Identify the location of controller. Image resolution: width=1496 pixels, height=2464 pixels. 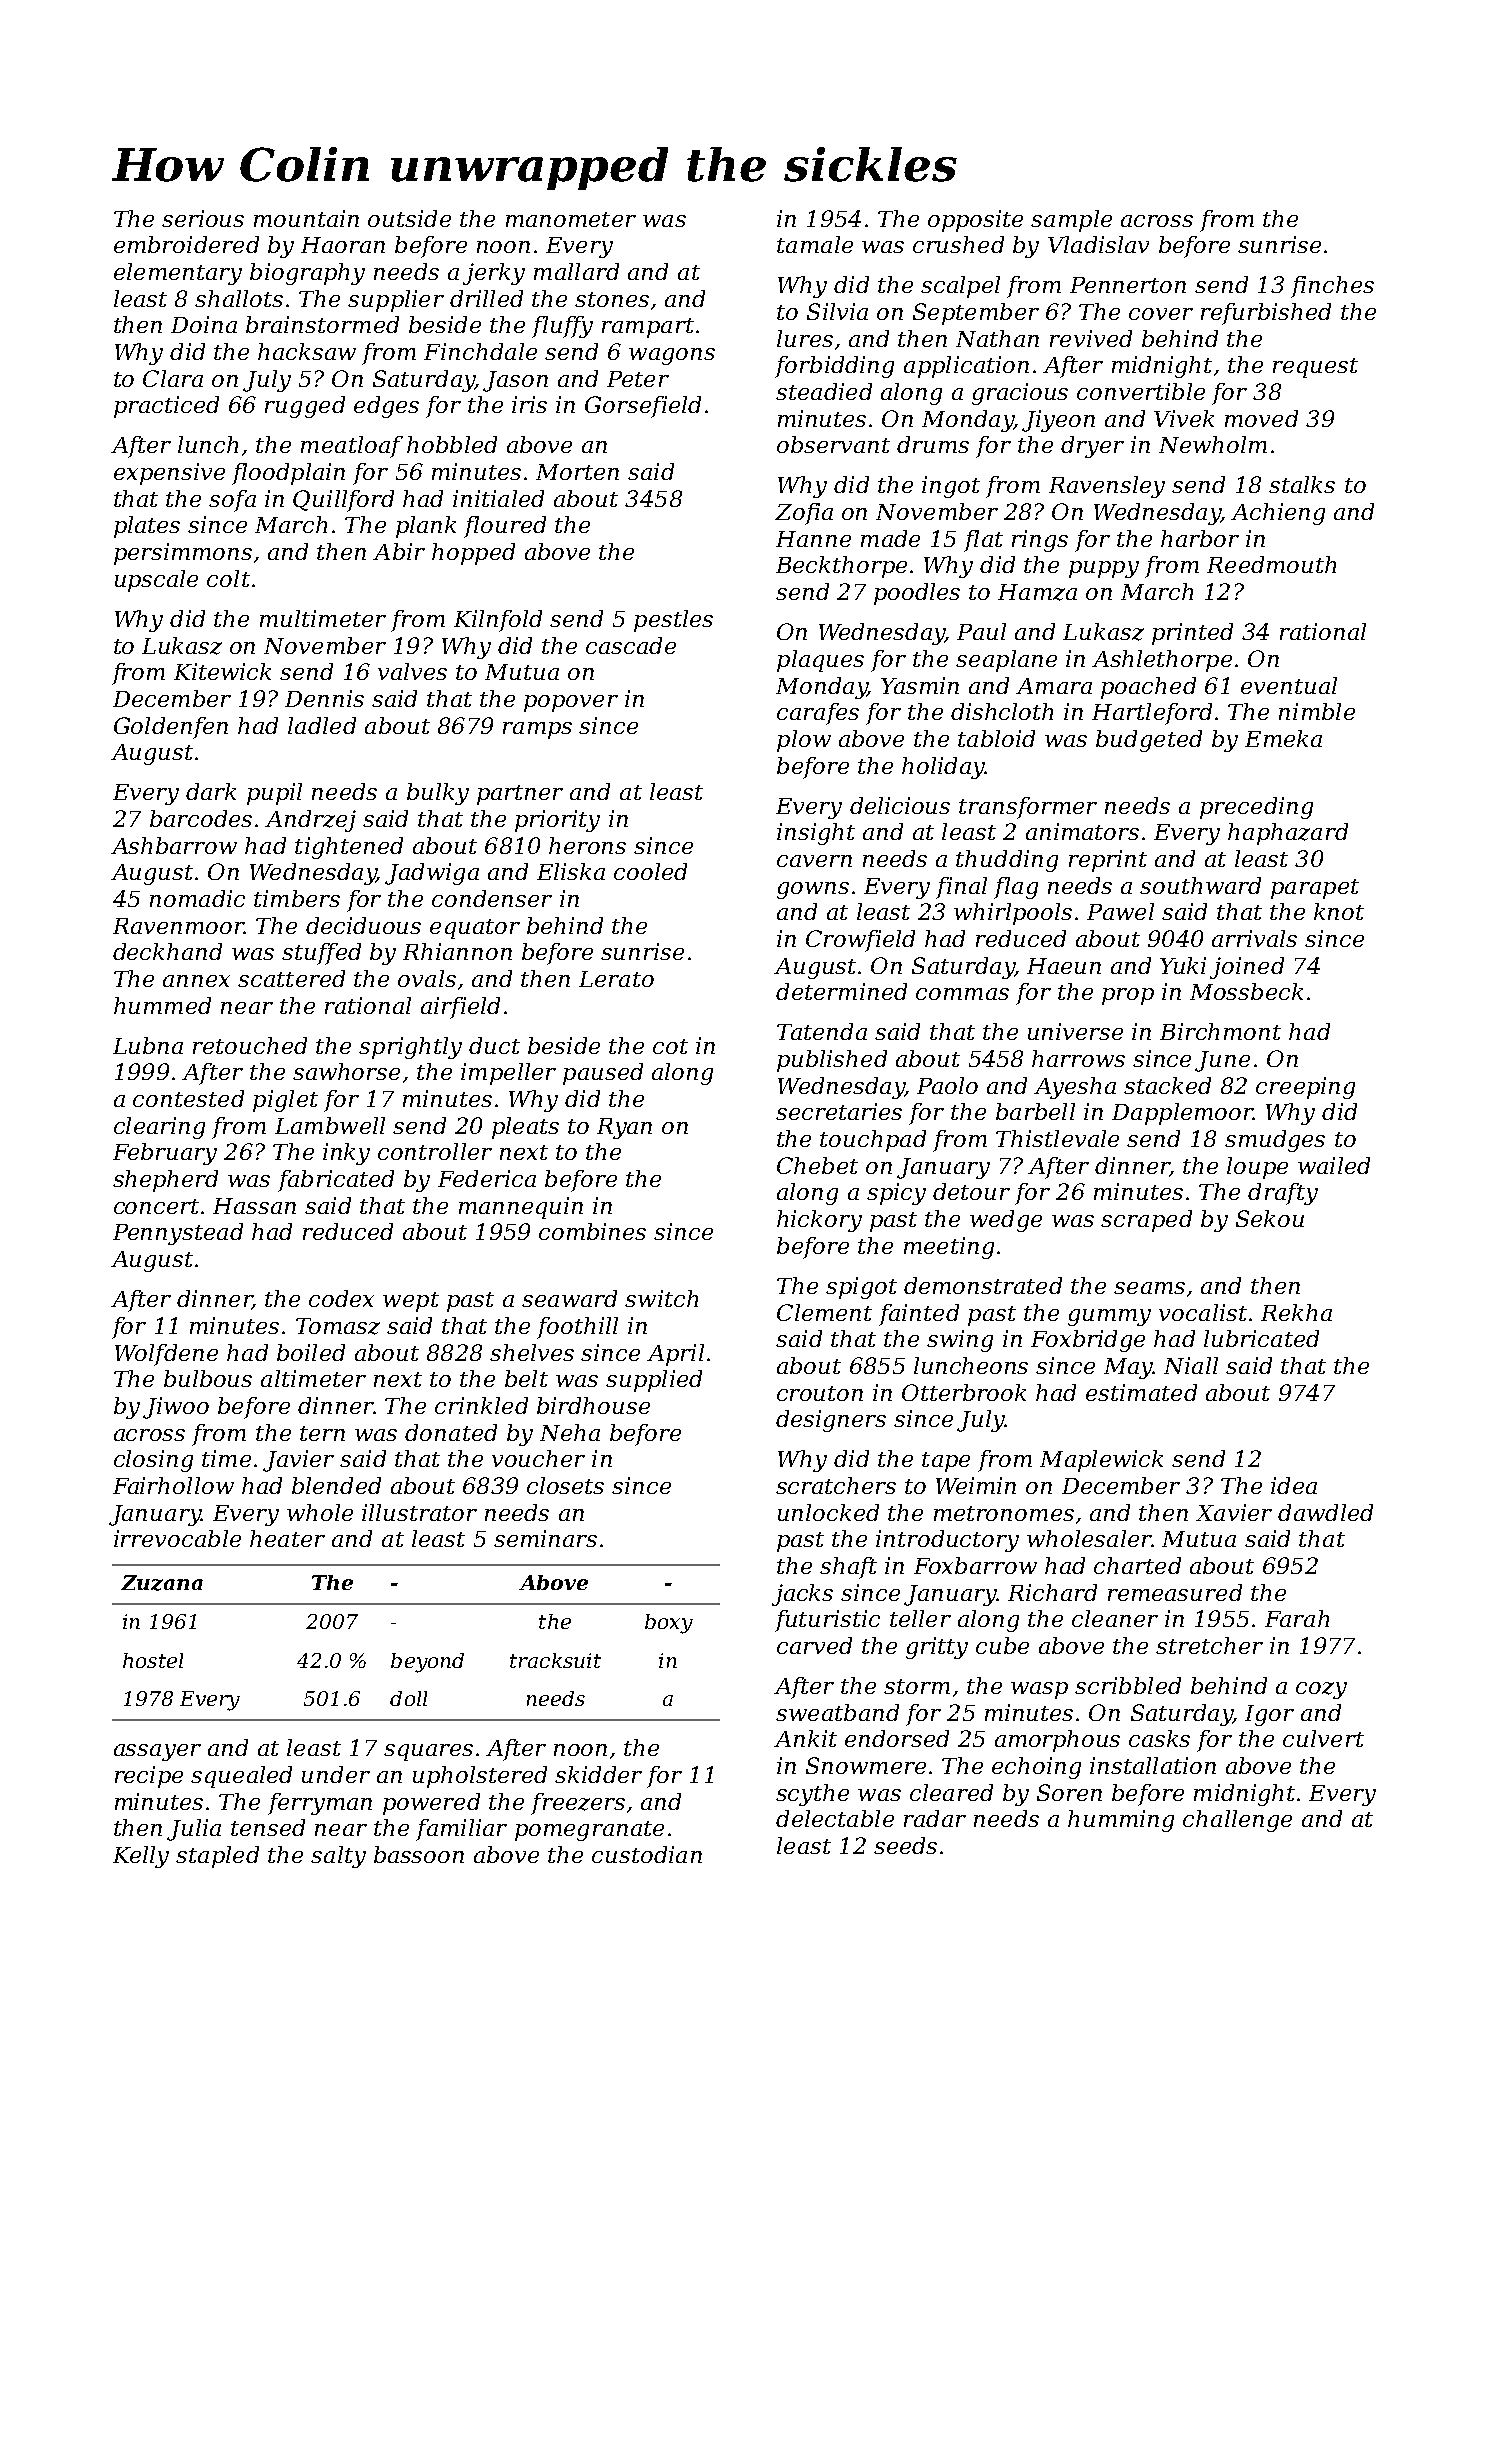
(435, 1151).
